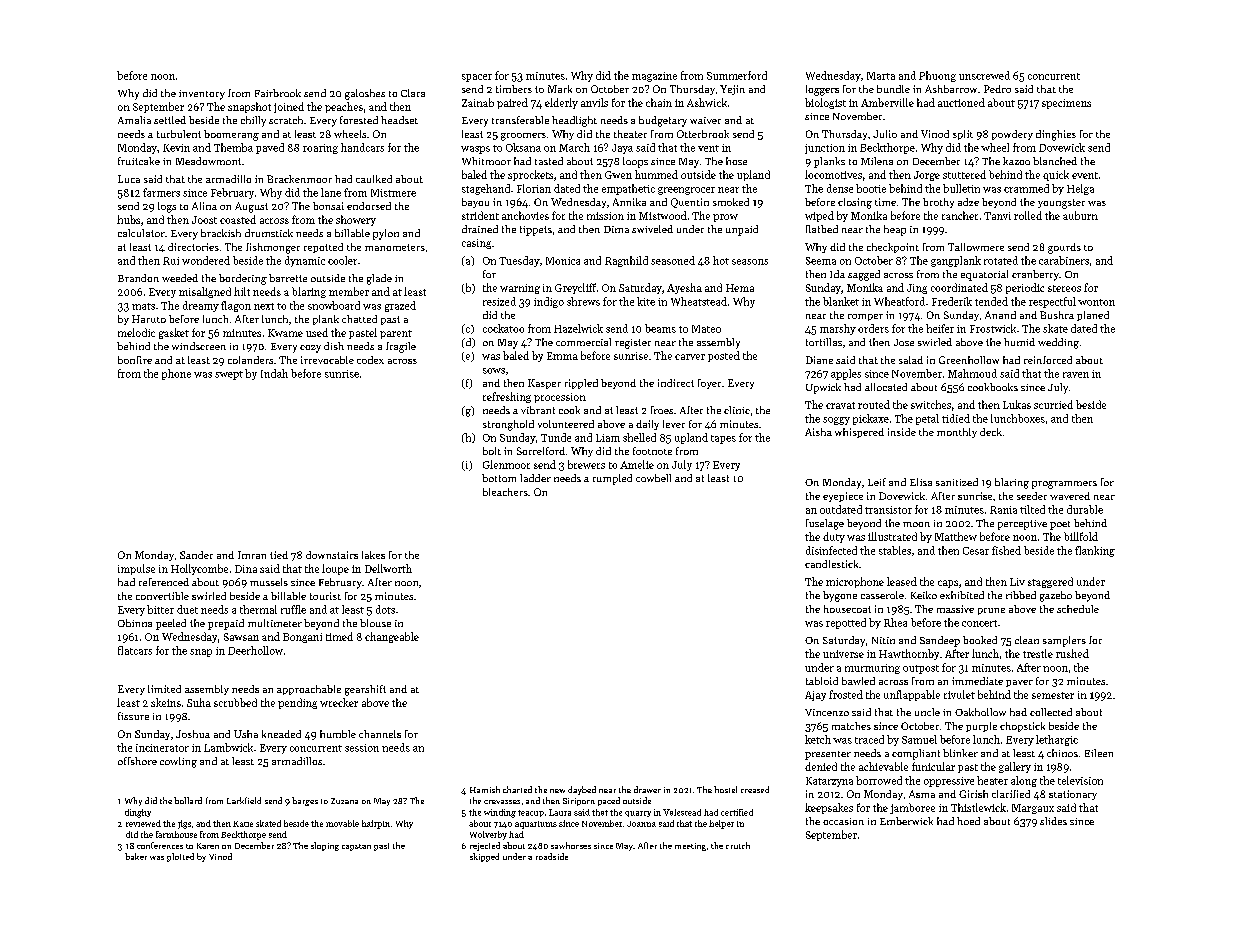 The width and height of the screenshot is (1233, 952). Describe the element at coordinates (937, 76) in the screenshot. I see `Phuong` at that location.
